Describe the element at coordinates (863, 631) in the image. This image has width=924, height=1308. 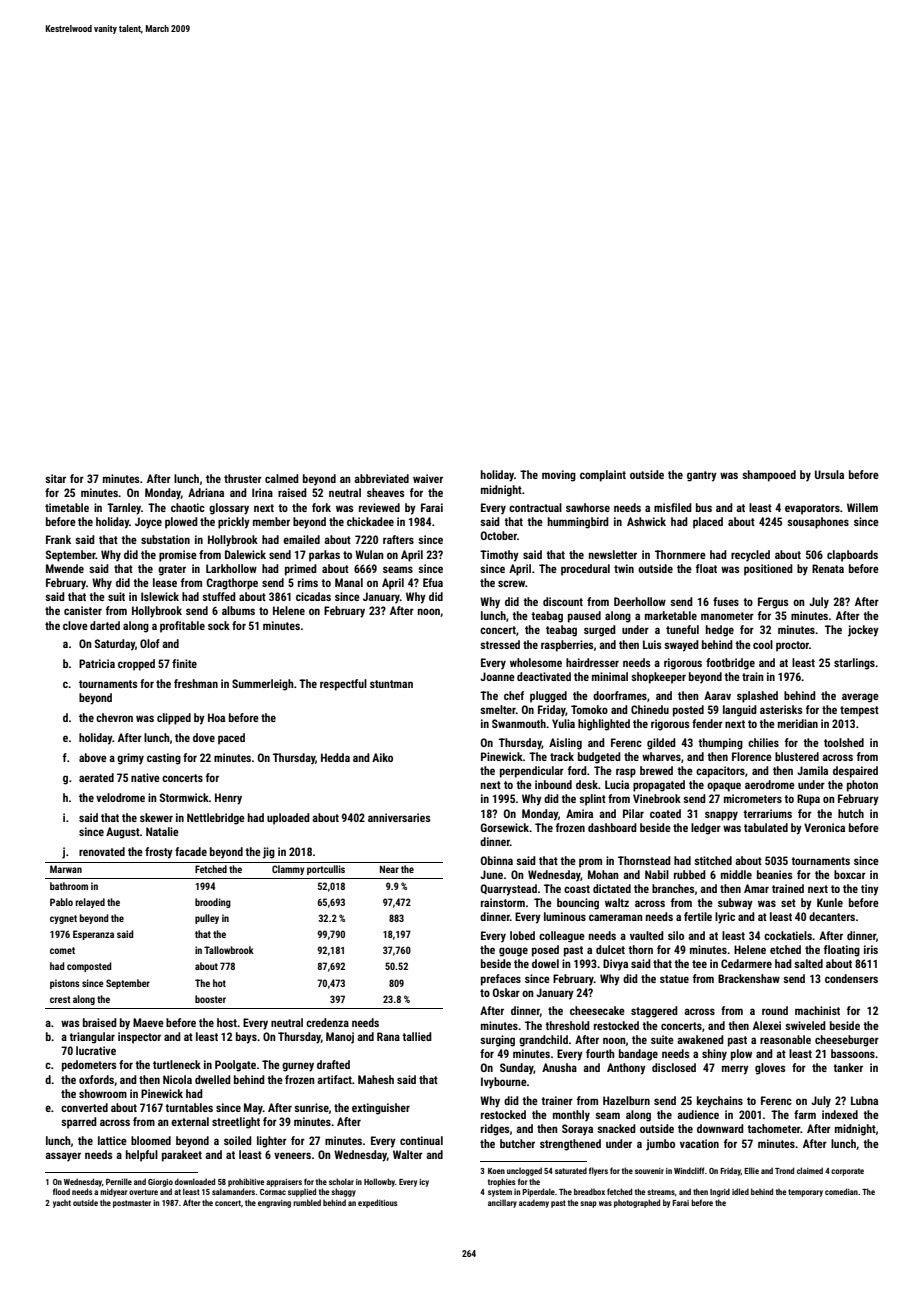
I see `jockey` at that location.
